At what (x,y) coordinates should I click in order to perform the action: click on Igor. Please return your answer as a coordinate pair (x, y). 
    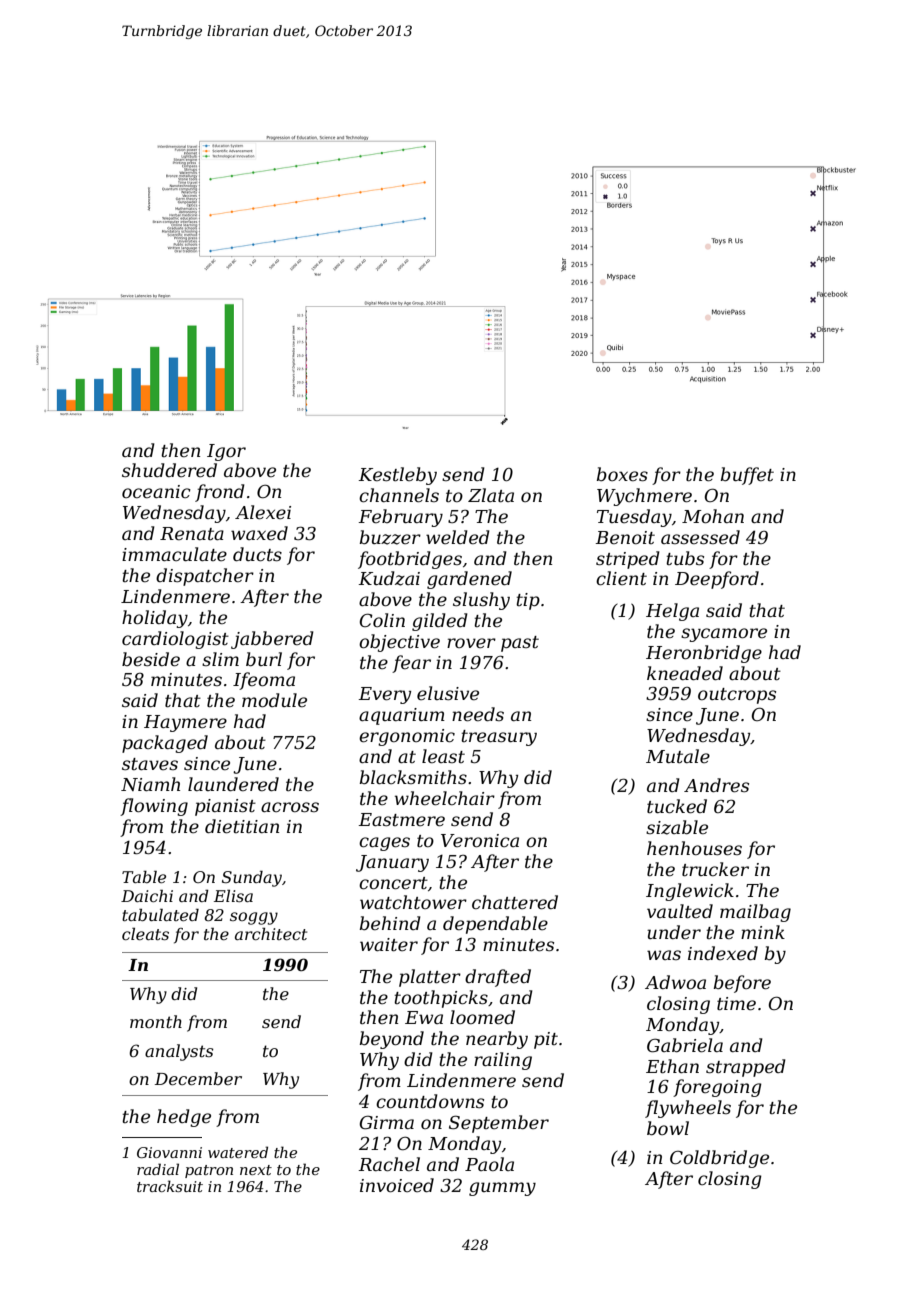
    Looking at the image, I should click on (226, 452).
